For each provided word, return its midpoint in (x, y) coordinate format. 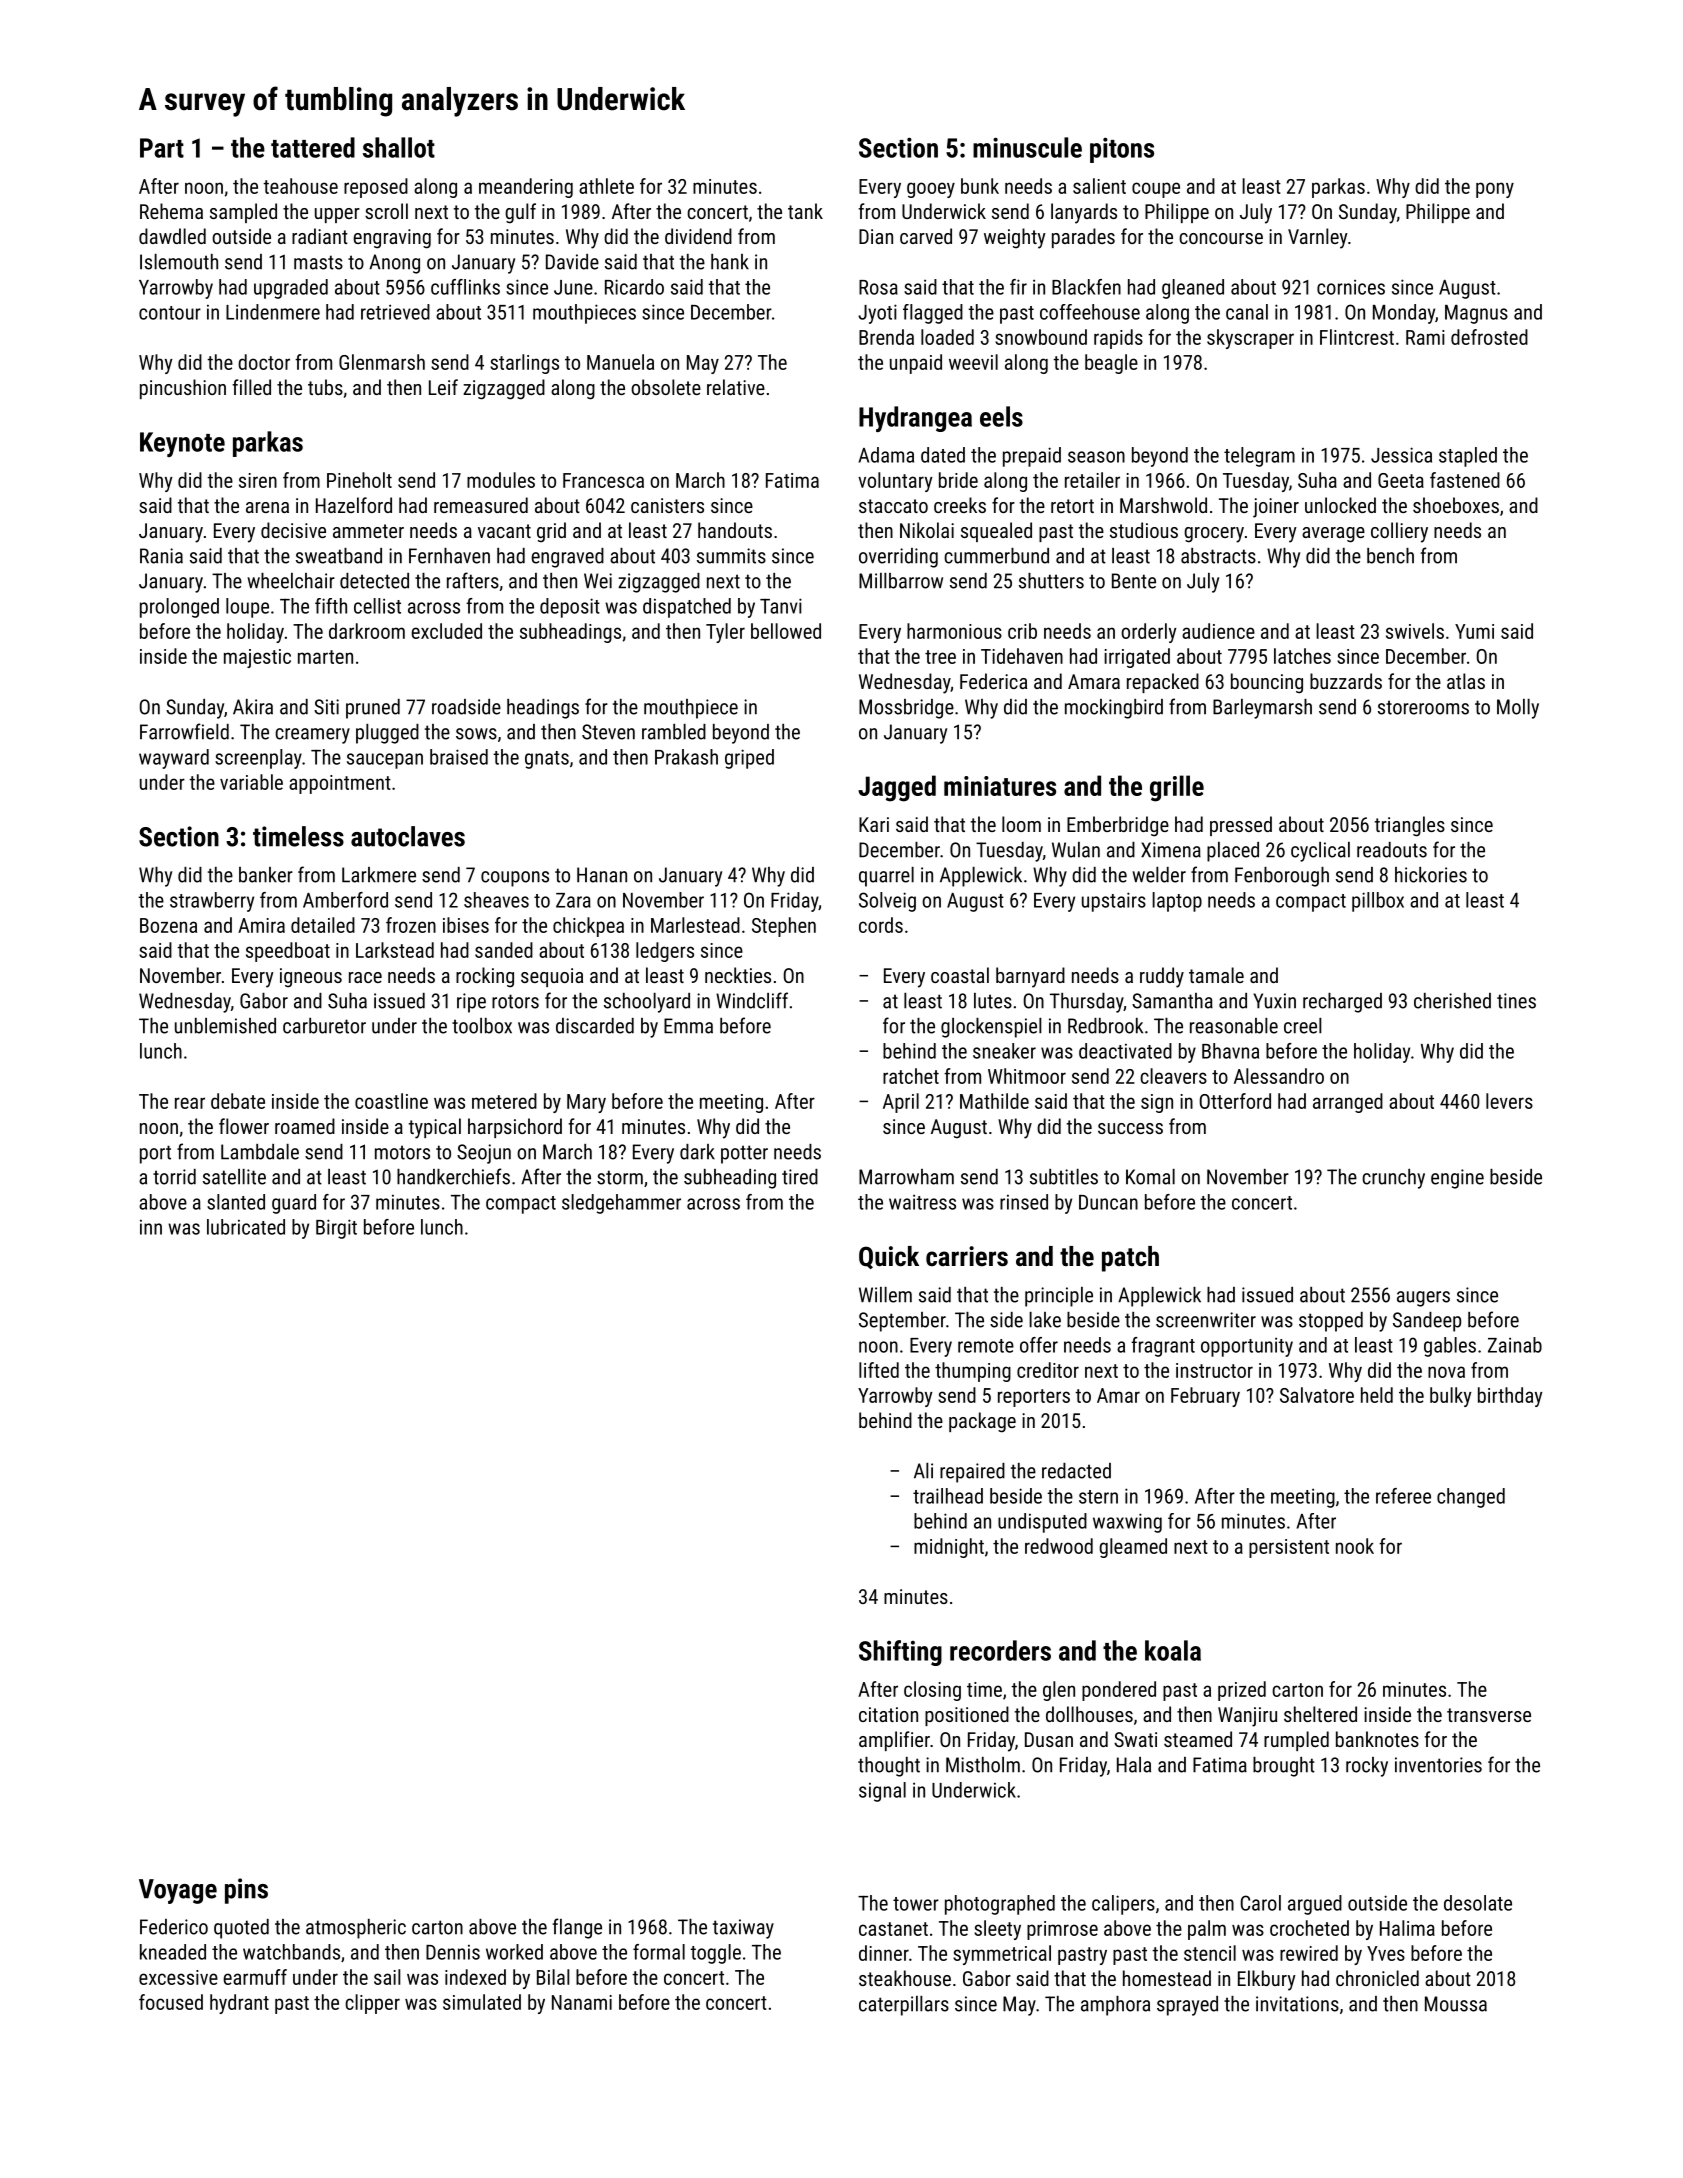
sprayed (1187, 2006)
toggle (715, 1954)
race (365, 977)
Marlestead (695, 925)
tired (800, 1177)
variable (251, 782)
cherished (1452, 1001)
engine (1457, 1179)
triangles (1410, 826)
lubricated (246, 1227)
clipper (372, 2004)
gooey (931, 190)
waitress (922, 1202)
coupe (1156, 190)
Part (162, 148)
